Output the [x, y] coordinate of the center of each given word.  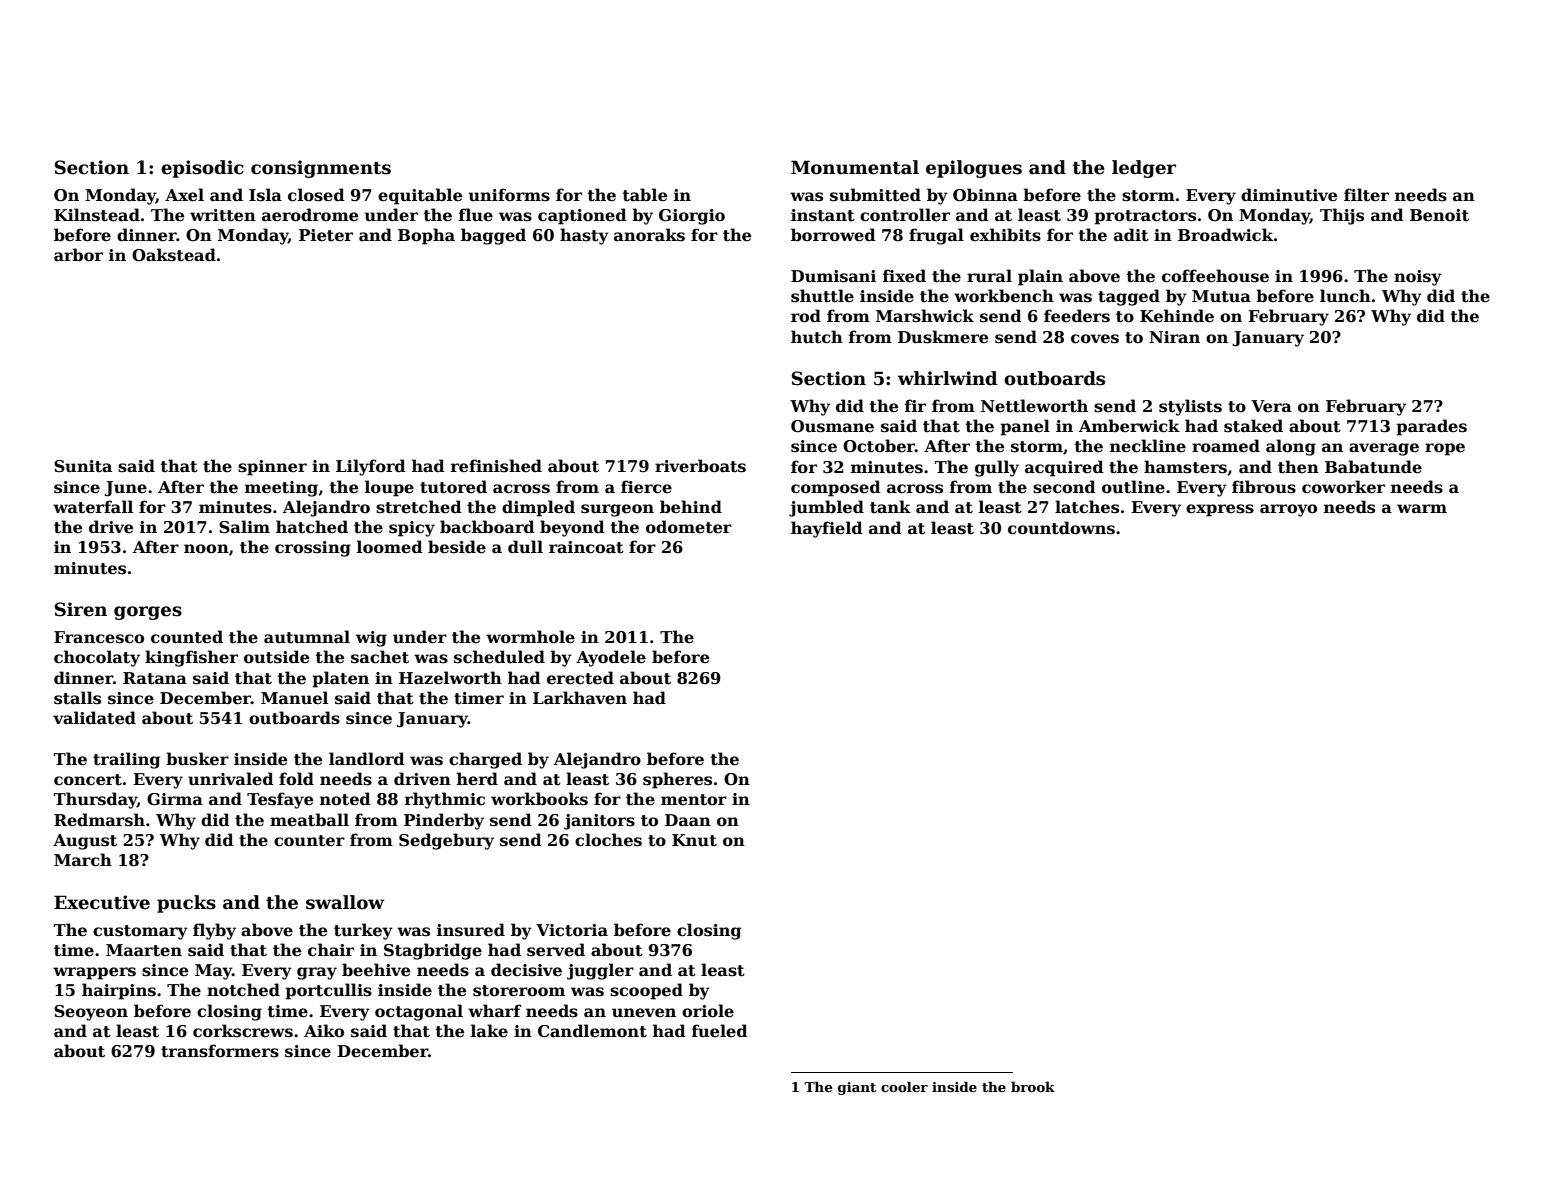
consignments [321, 169]
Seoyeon [91, 1013]
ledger [1144, 169]
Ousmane [832, 426]
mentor [694, 800]
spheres [677, 780]
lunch [1345, 296]
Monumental [855, 167]
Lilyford [371, 467]
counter [309, 841]
